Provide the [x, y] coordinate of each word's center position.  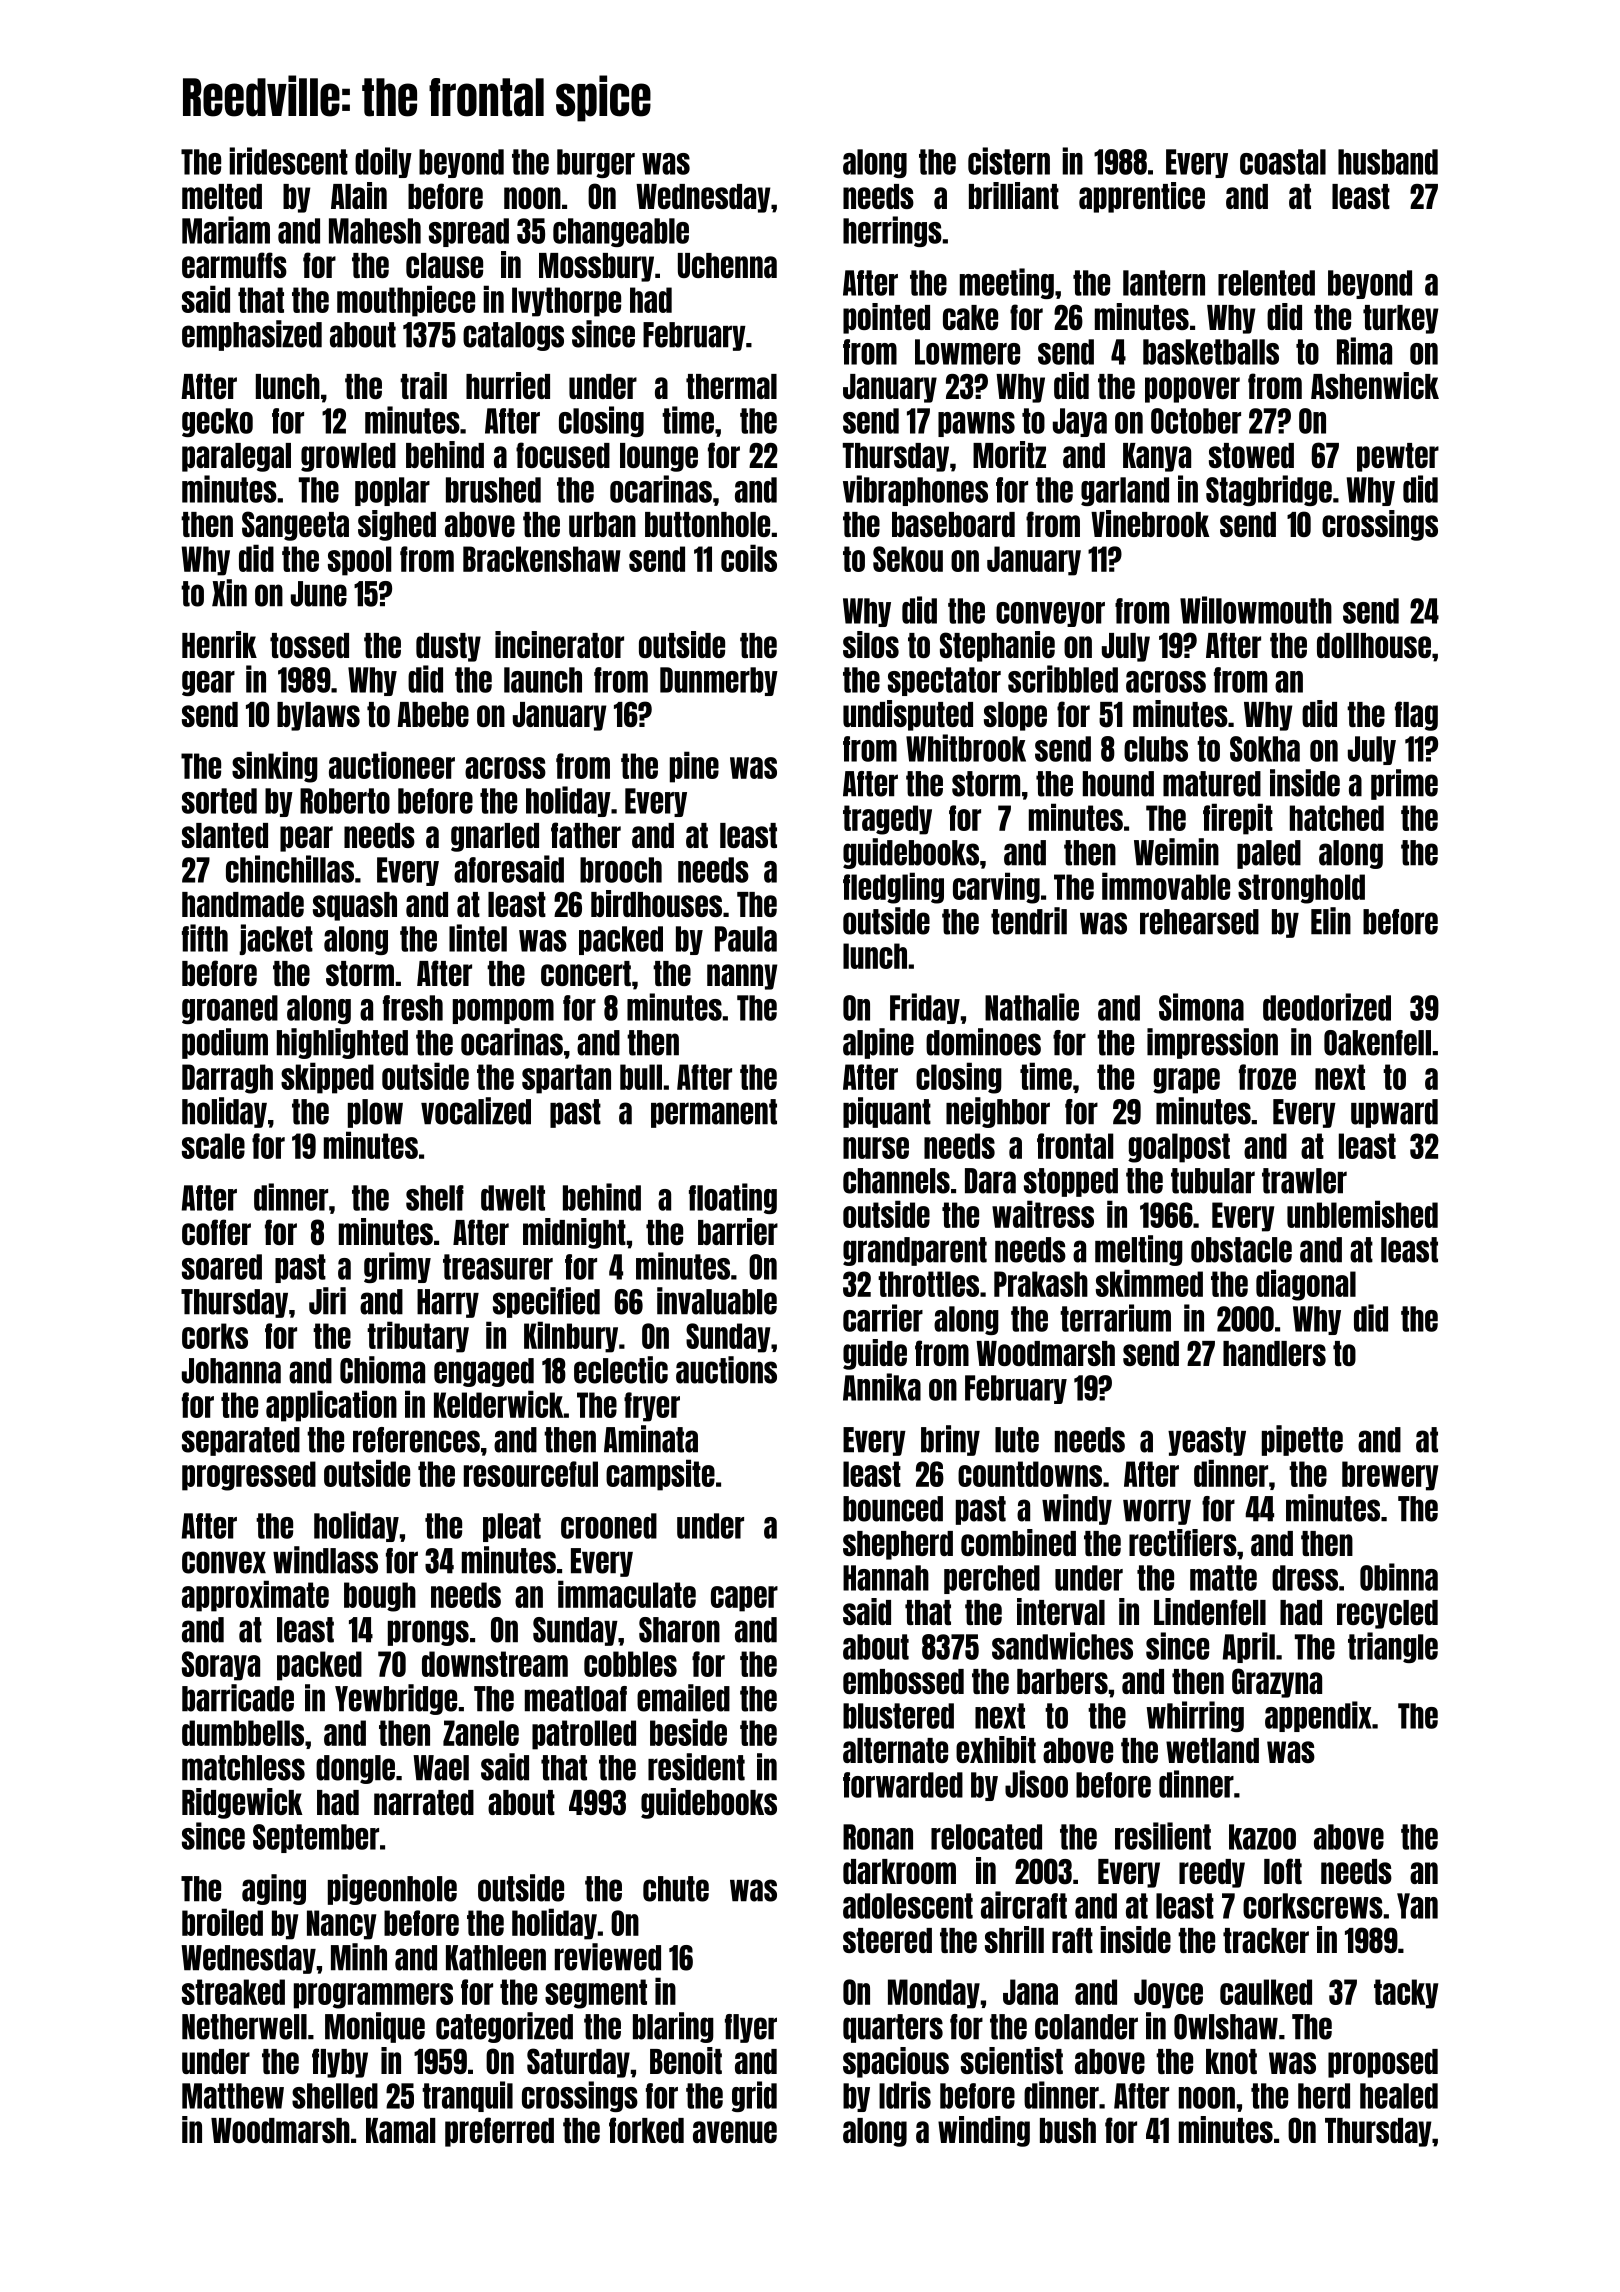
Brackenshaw [542, 559]
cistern [1009, 161]
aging [274, 1889]
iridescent [288, 161]
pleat [512, 1527]
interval [1061, 1611]
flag [1416, 716]
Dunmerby [719, 681]
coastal [1283, 162]
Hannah [886, 1578]
